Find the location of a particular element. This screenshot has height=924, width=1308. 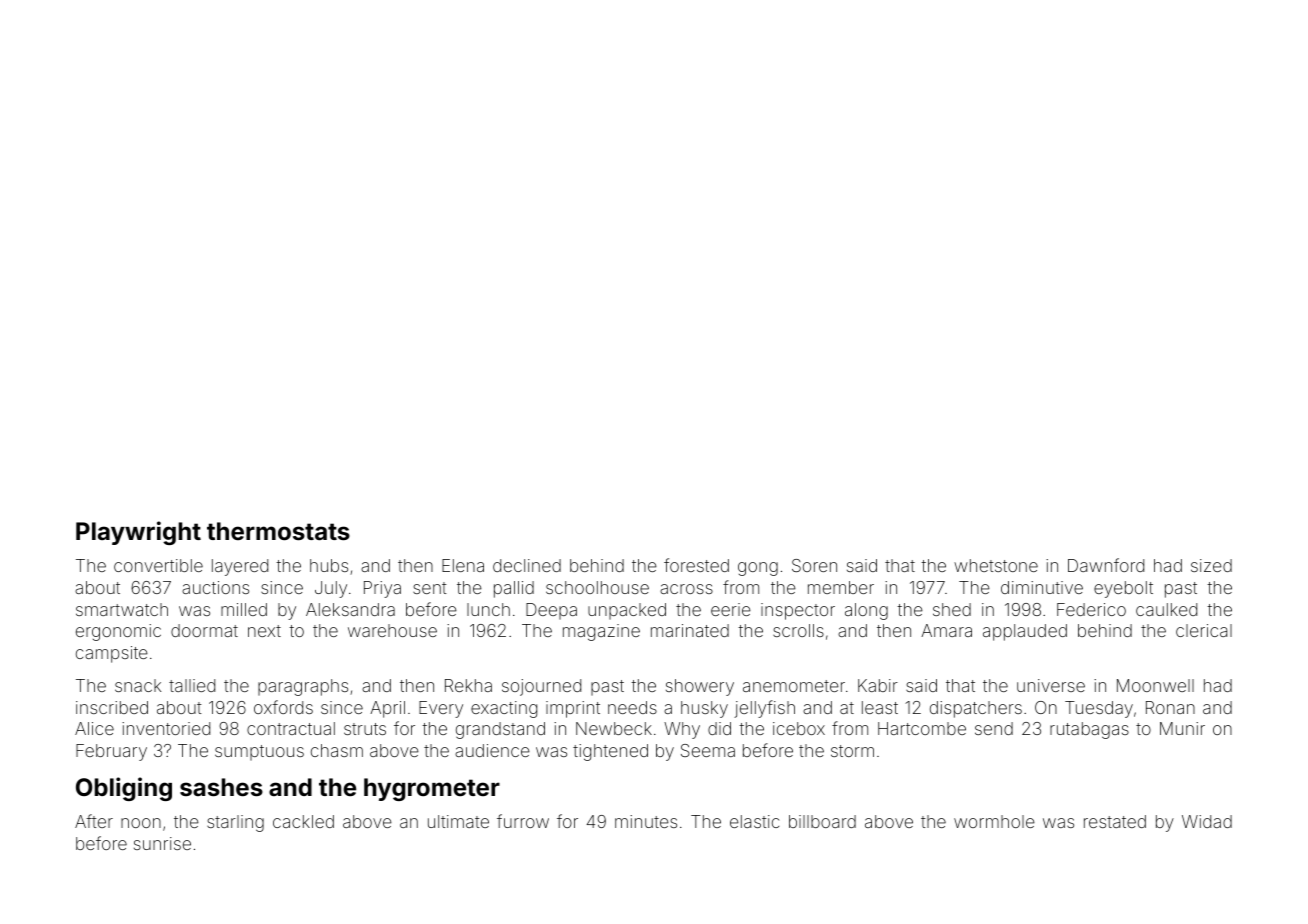

campsite is located at coordinates (112, 654).
